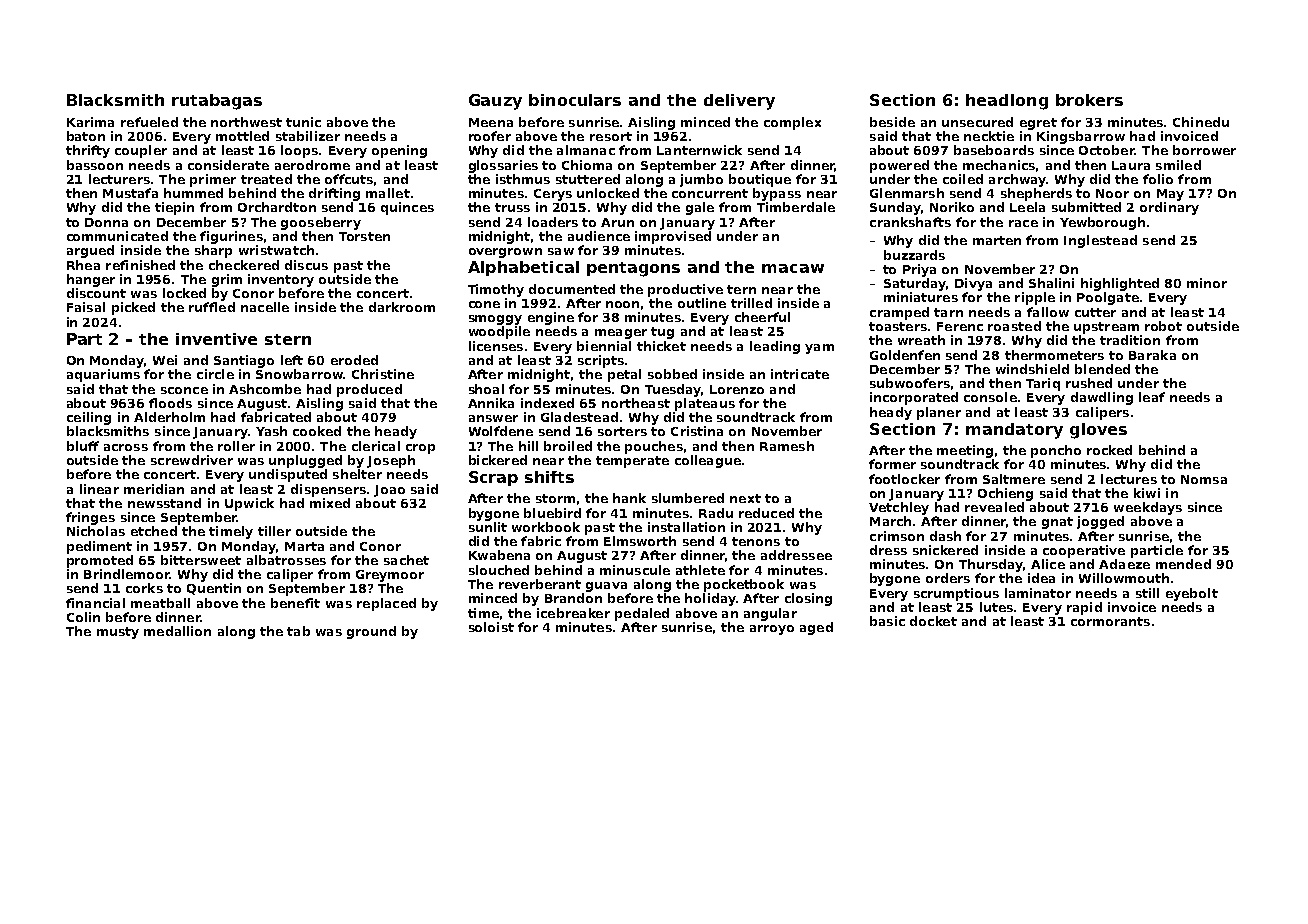 This page has width=1308, height=924. What do you see at coordinates (708, 461) in the page?
I see `colleague` at bounding box center [708, 461].
